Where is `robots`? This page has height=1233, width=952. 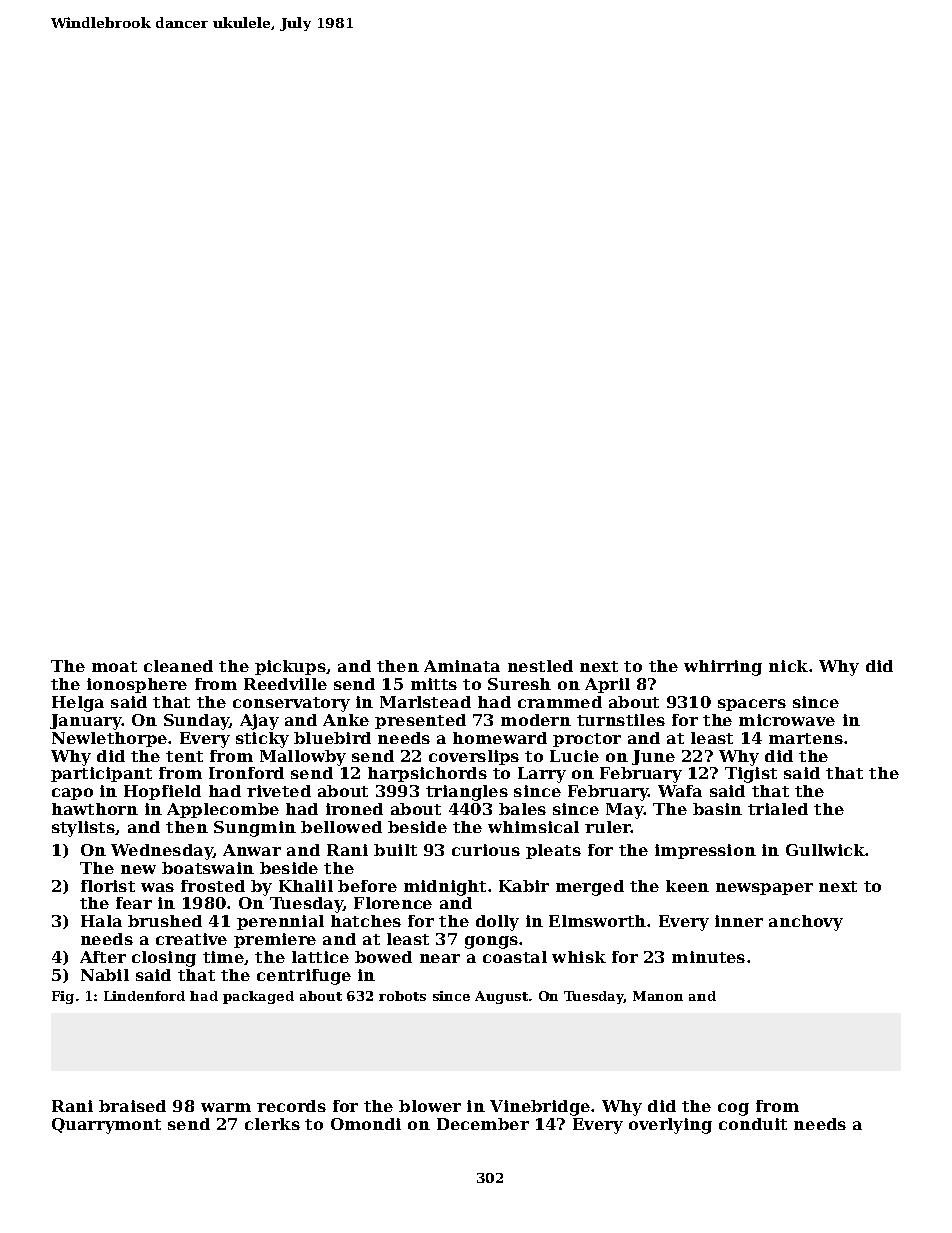
robots is located at coordinates (402, 996).
